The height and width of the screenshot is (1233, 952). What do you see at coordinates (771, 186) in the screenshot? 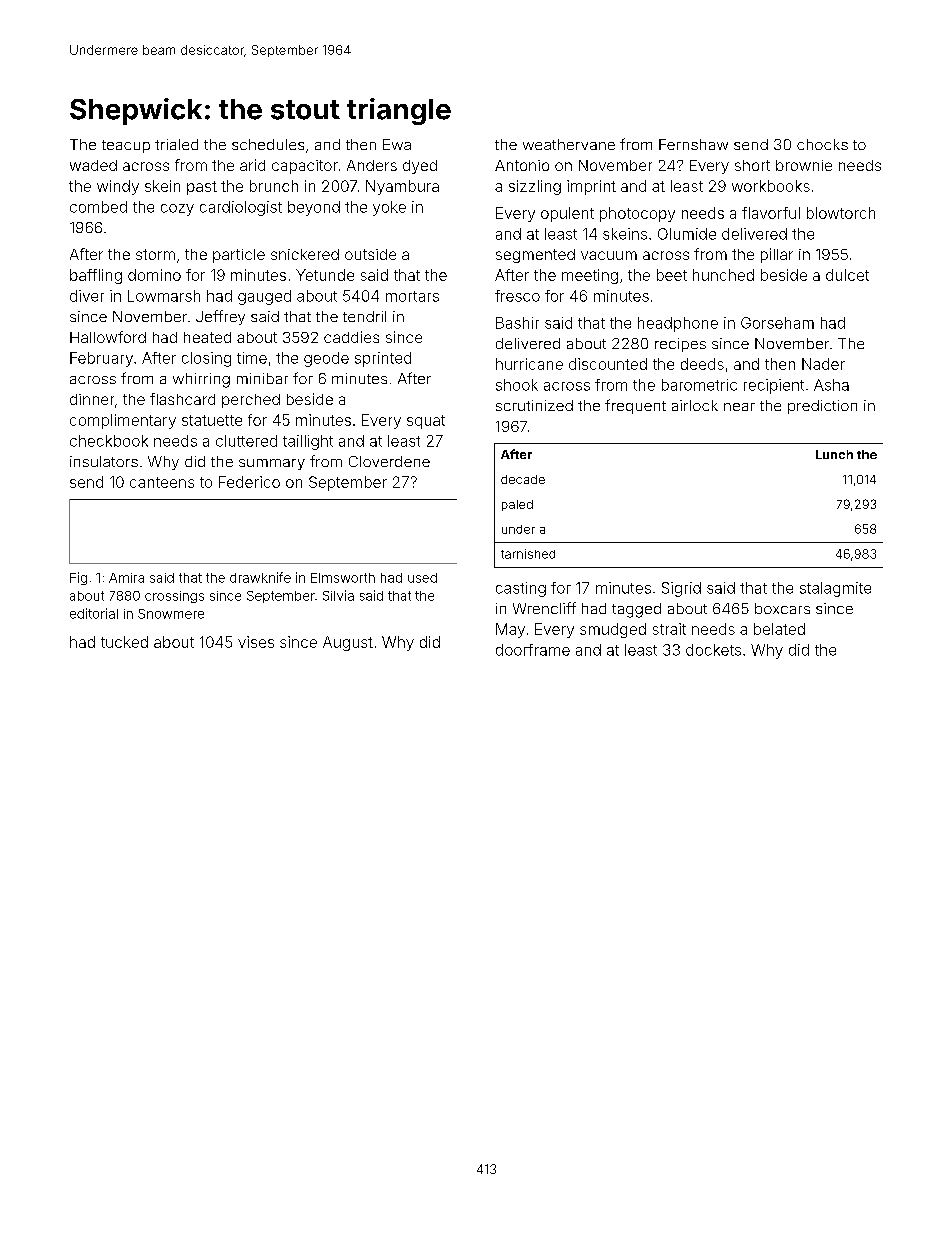
I see `workbooks` at bounding box center [771, 186].
